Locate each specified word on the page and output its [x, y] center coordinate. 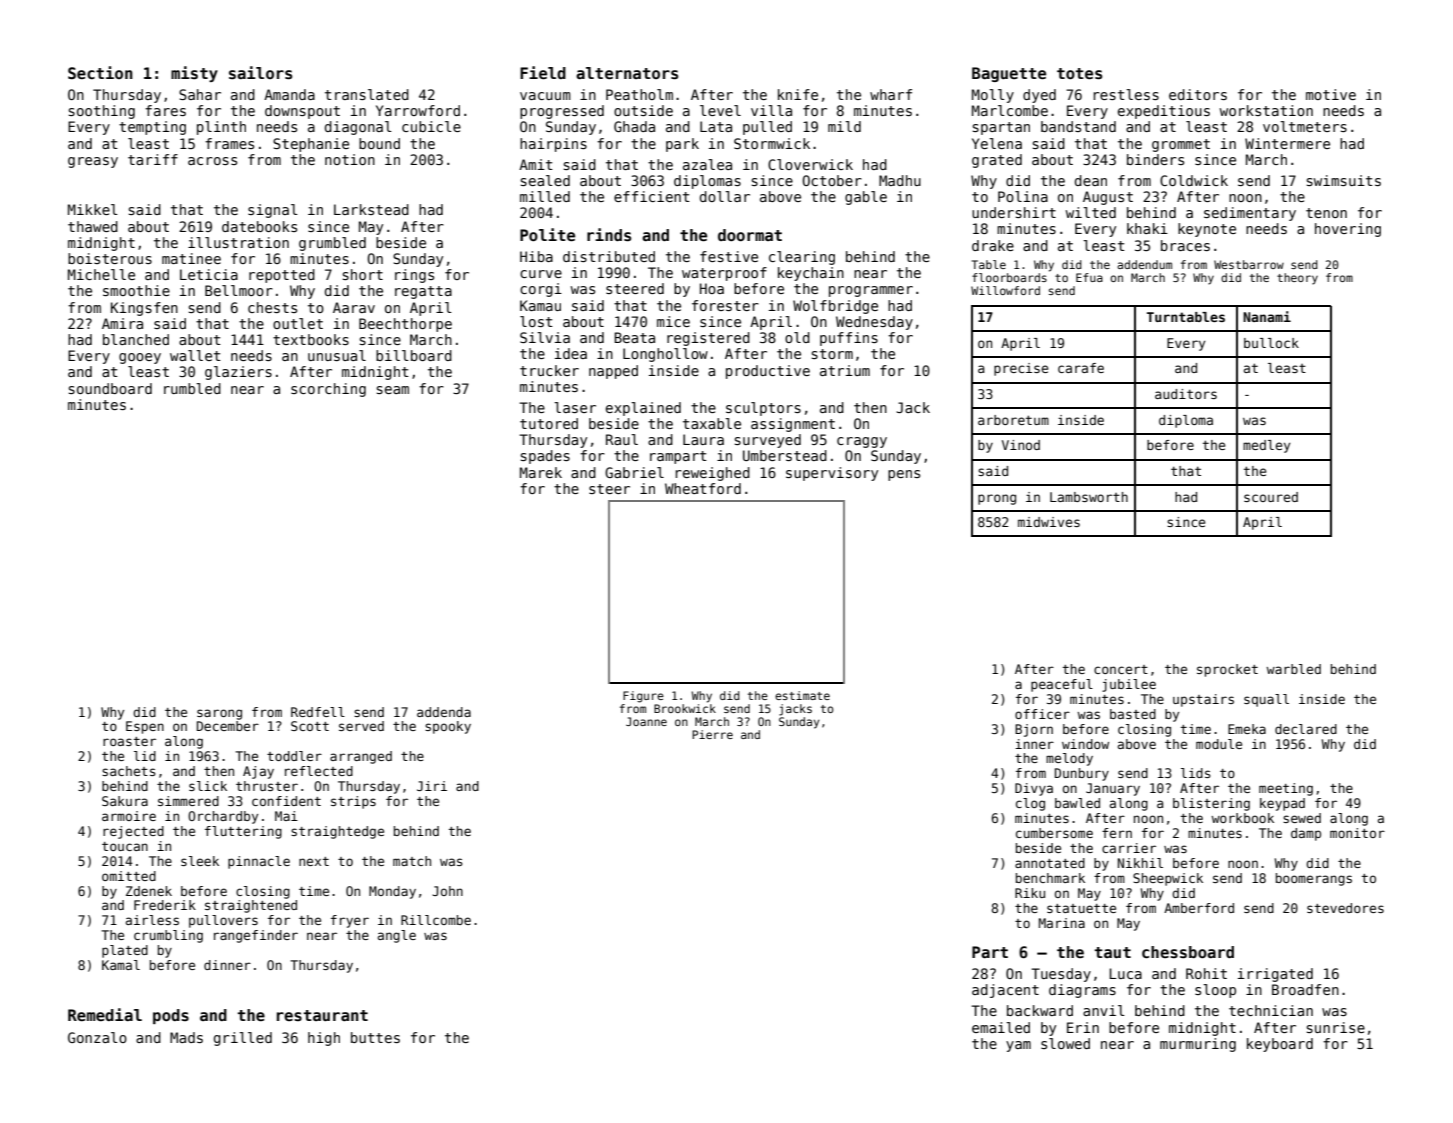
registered [708, 339]
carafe [1081, 368]
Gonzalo [97, 1037]
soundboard [110, 388]
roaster [129, 741]
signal [273, 211]
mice [673, 321]
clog [1030, 804]
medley [1267, 446]
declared [1306, 729]
